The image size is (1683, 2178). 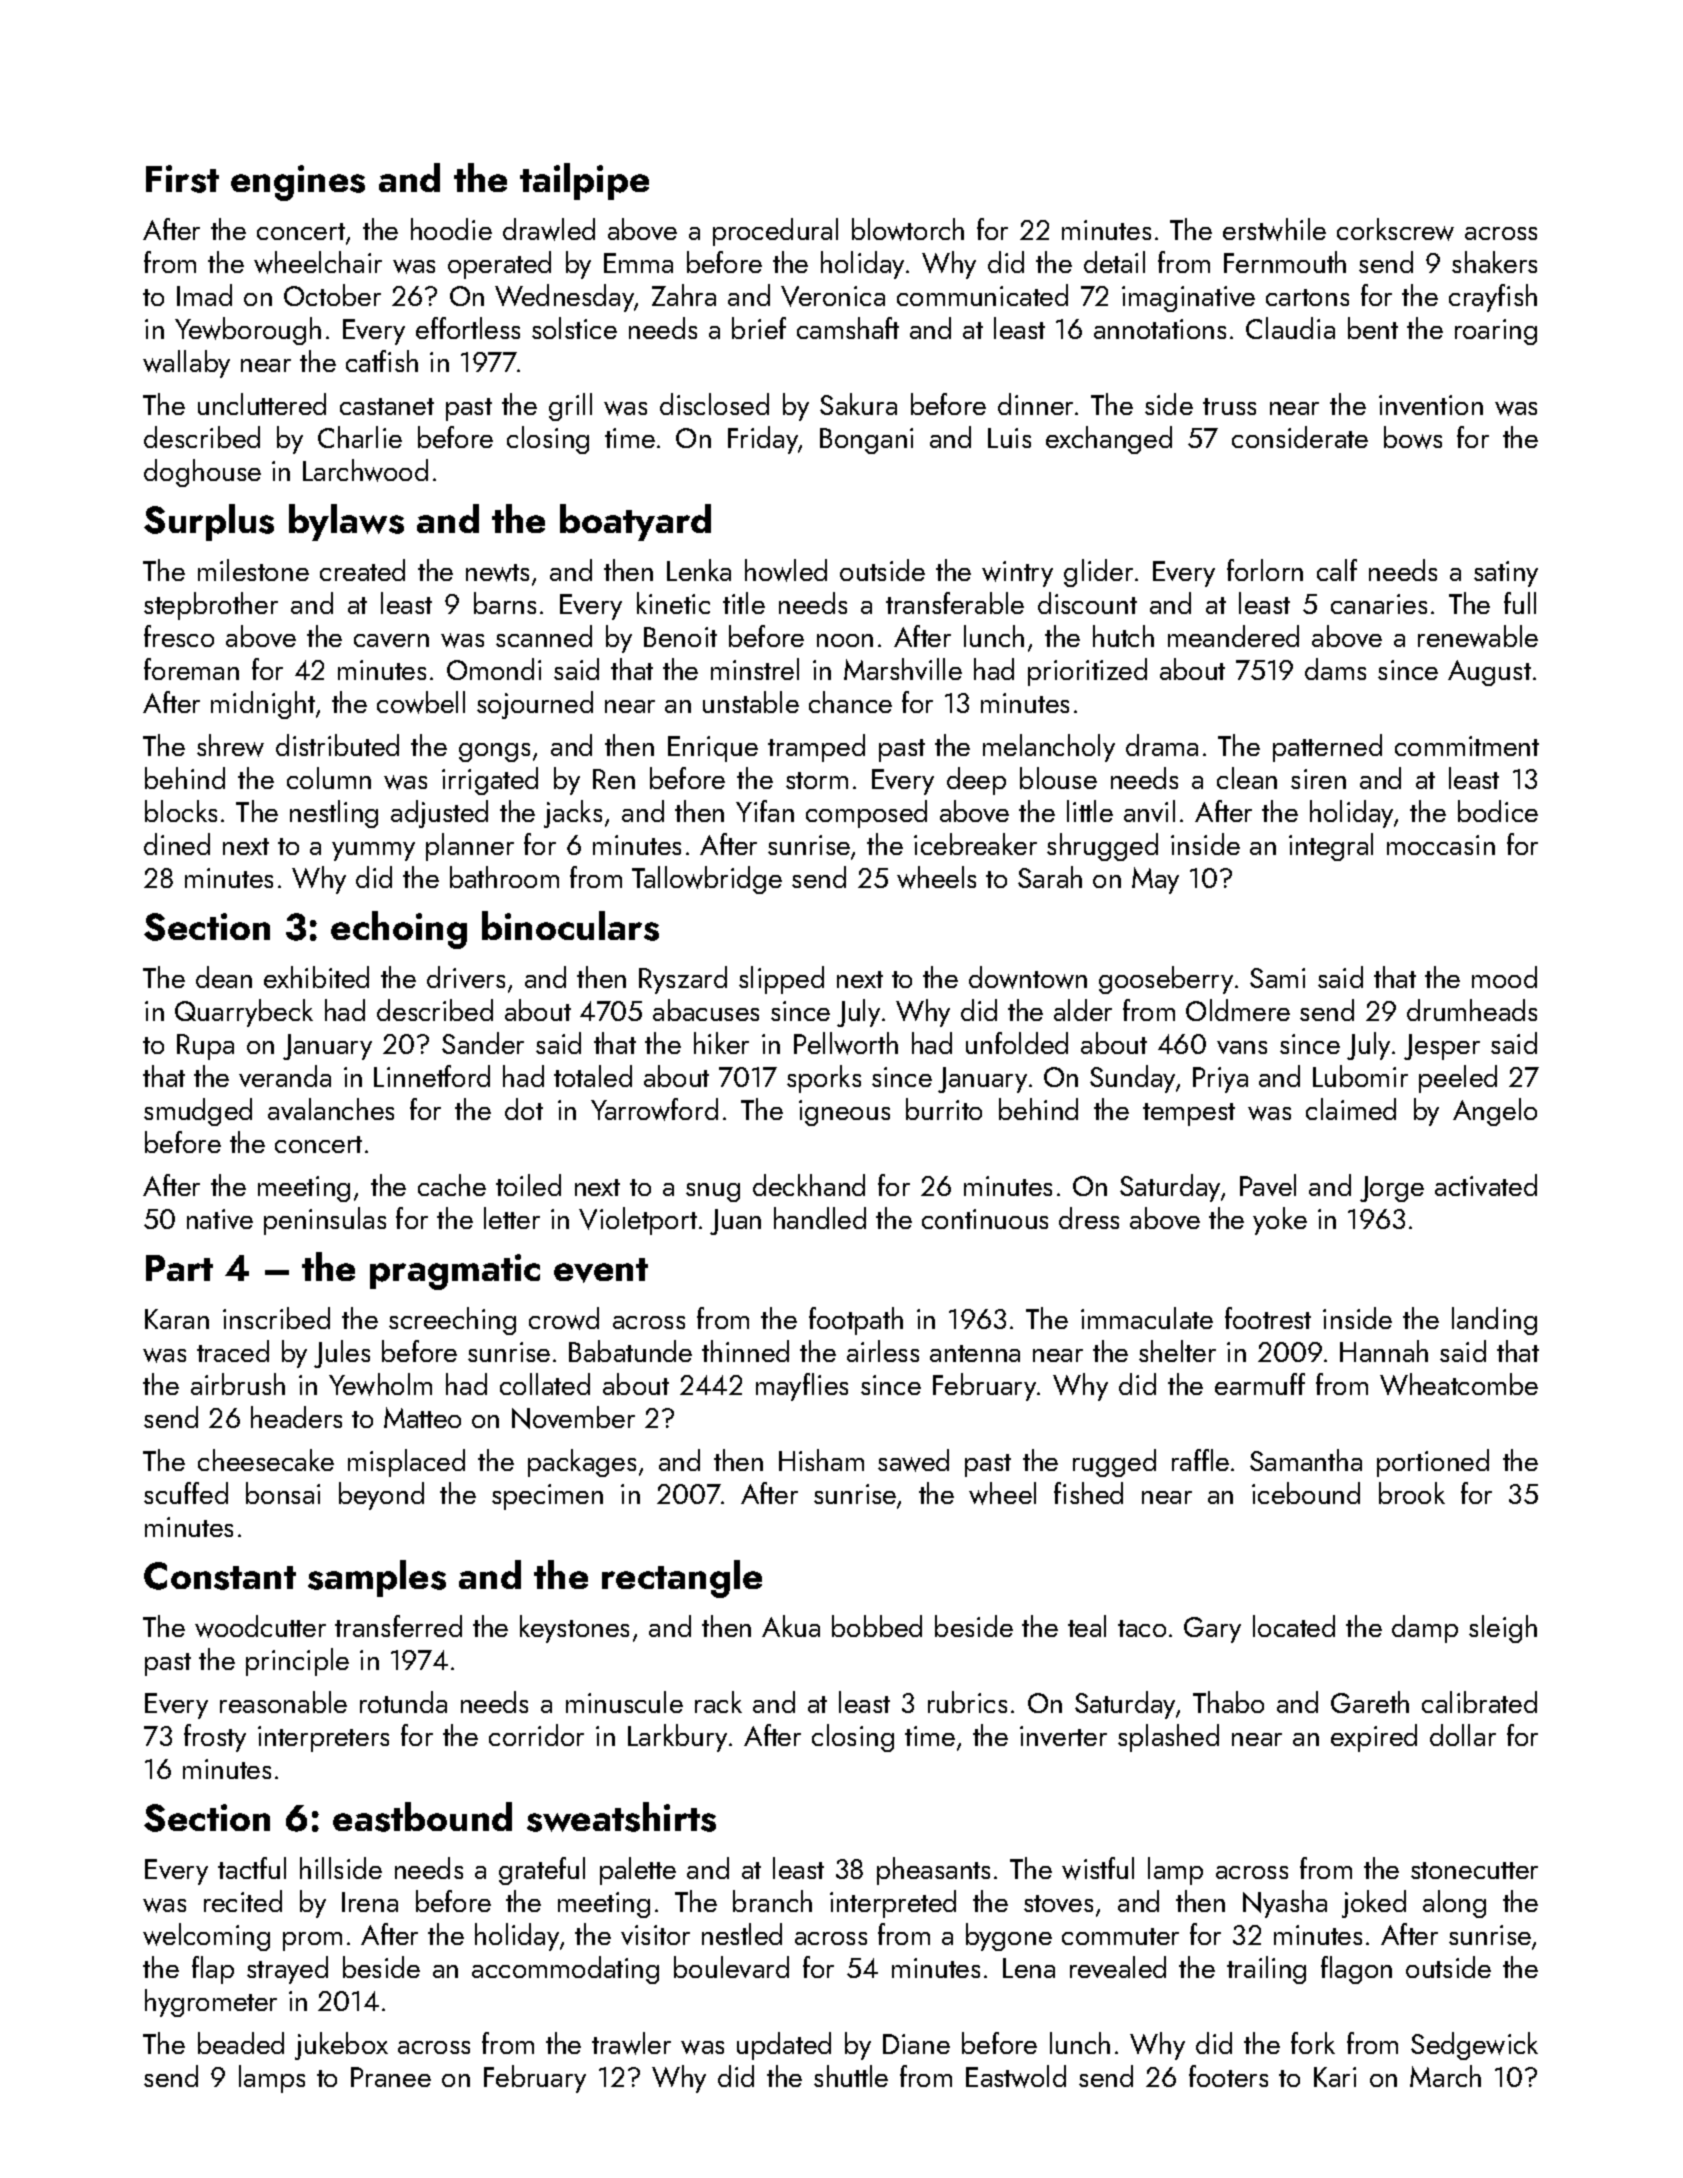 I want to click on Jules, so click(x=342, y=1354).
